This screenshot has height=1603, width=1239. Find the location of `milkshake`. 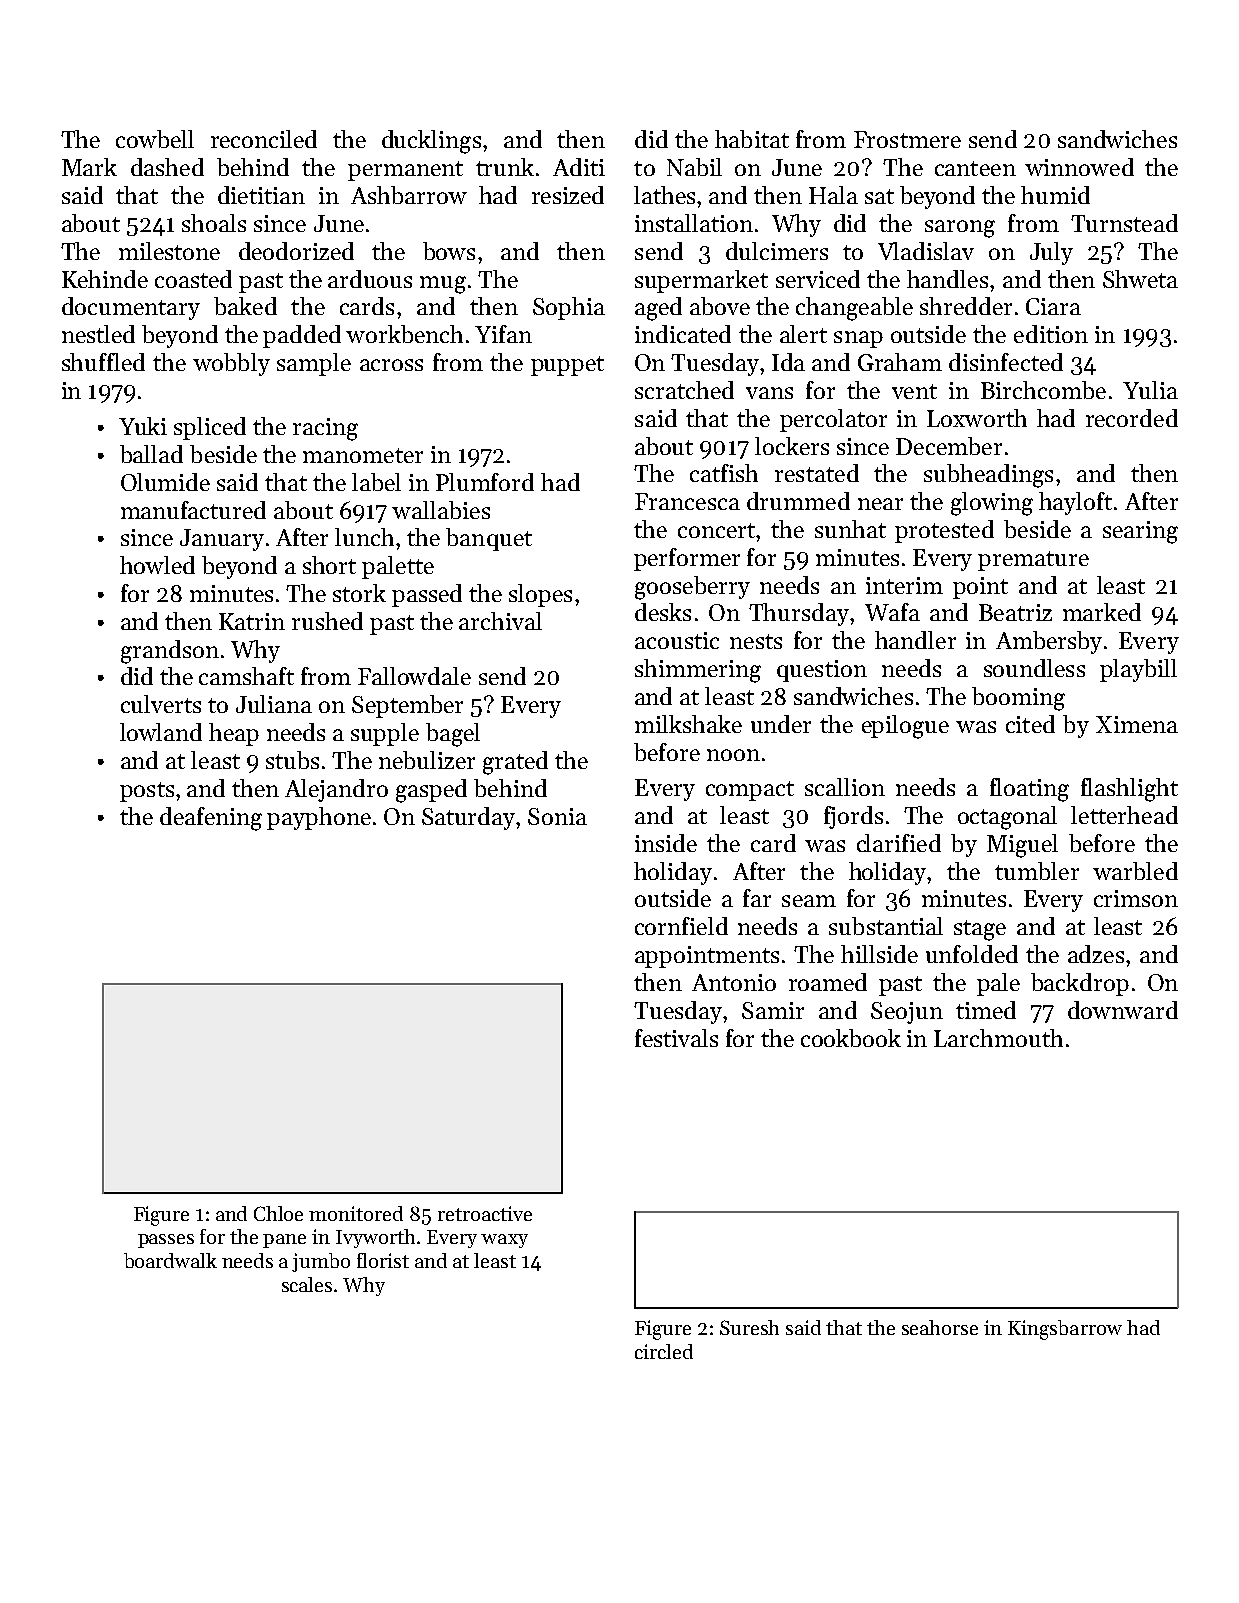

milkshake is located at coordinates (688, 724).
